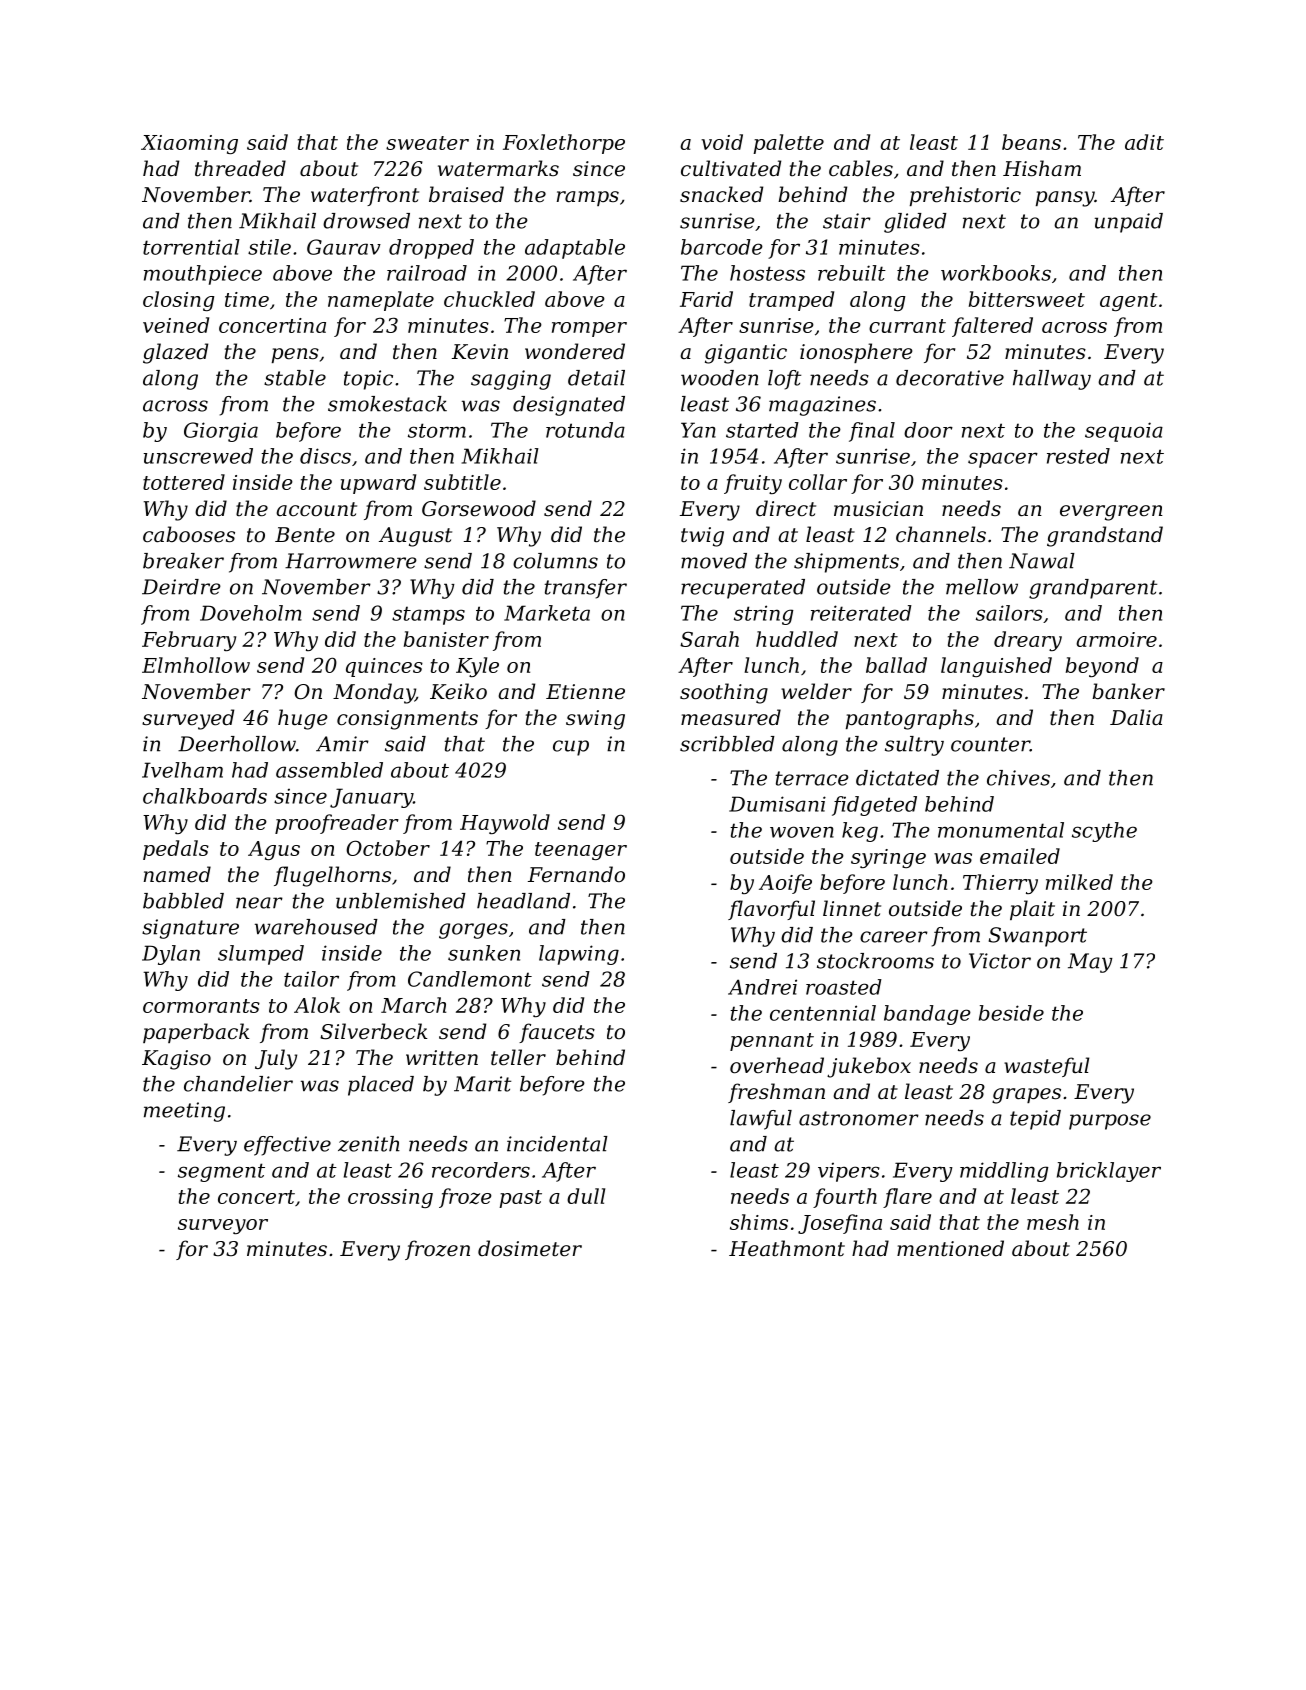  What do you see at coordinates (390, 1198) in the screenshot?
I see `crossing` at bounding box center [390, 1198].
